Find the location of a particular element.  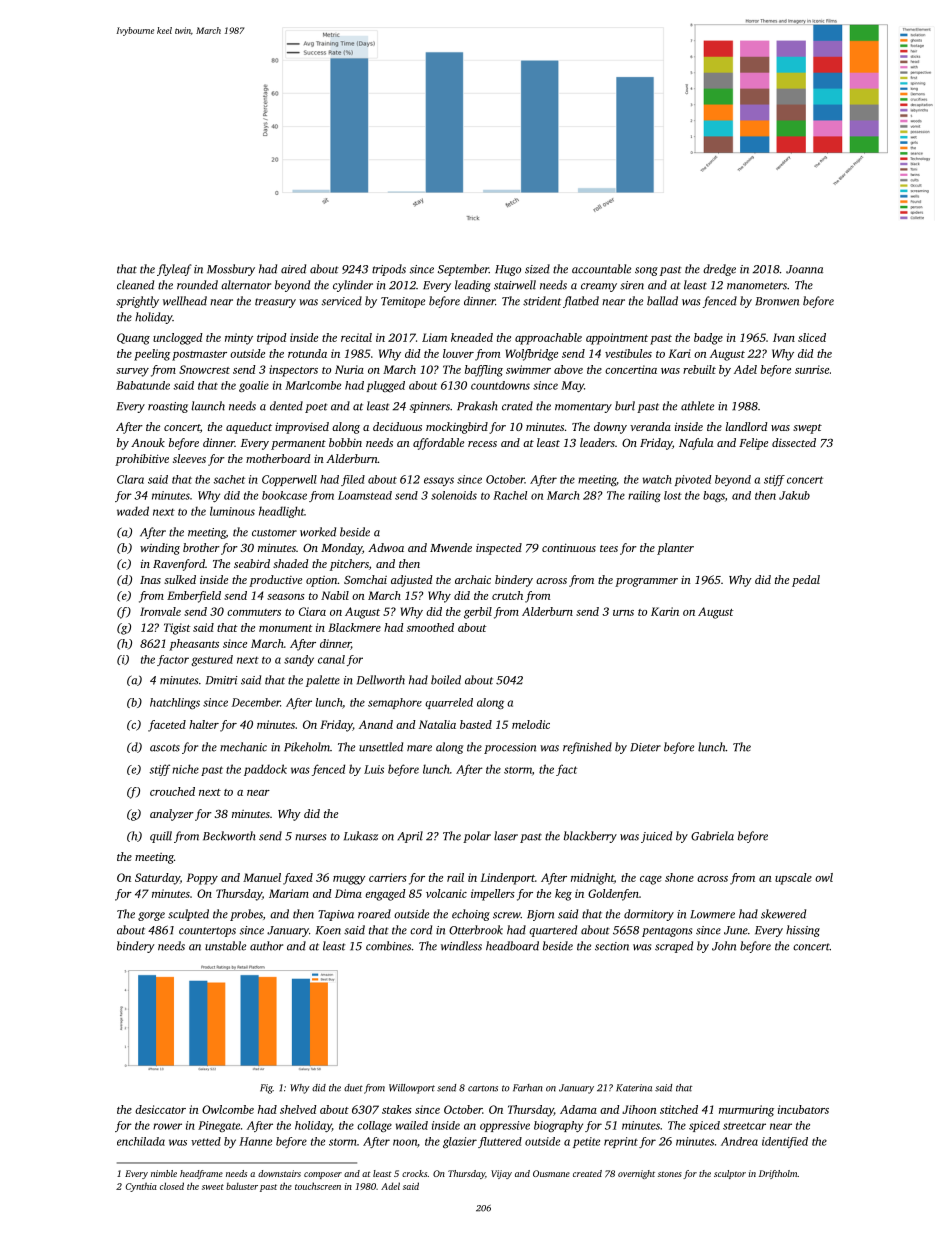

treasury is located at coordinates (275, 303).
